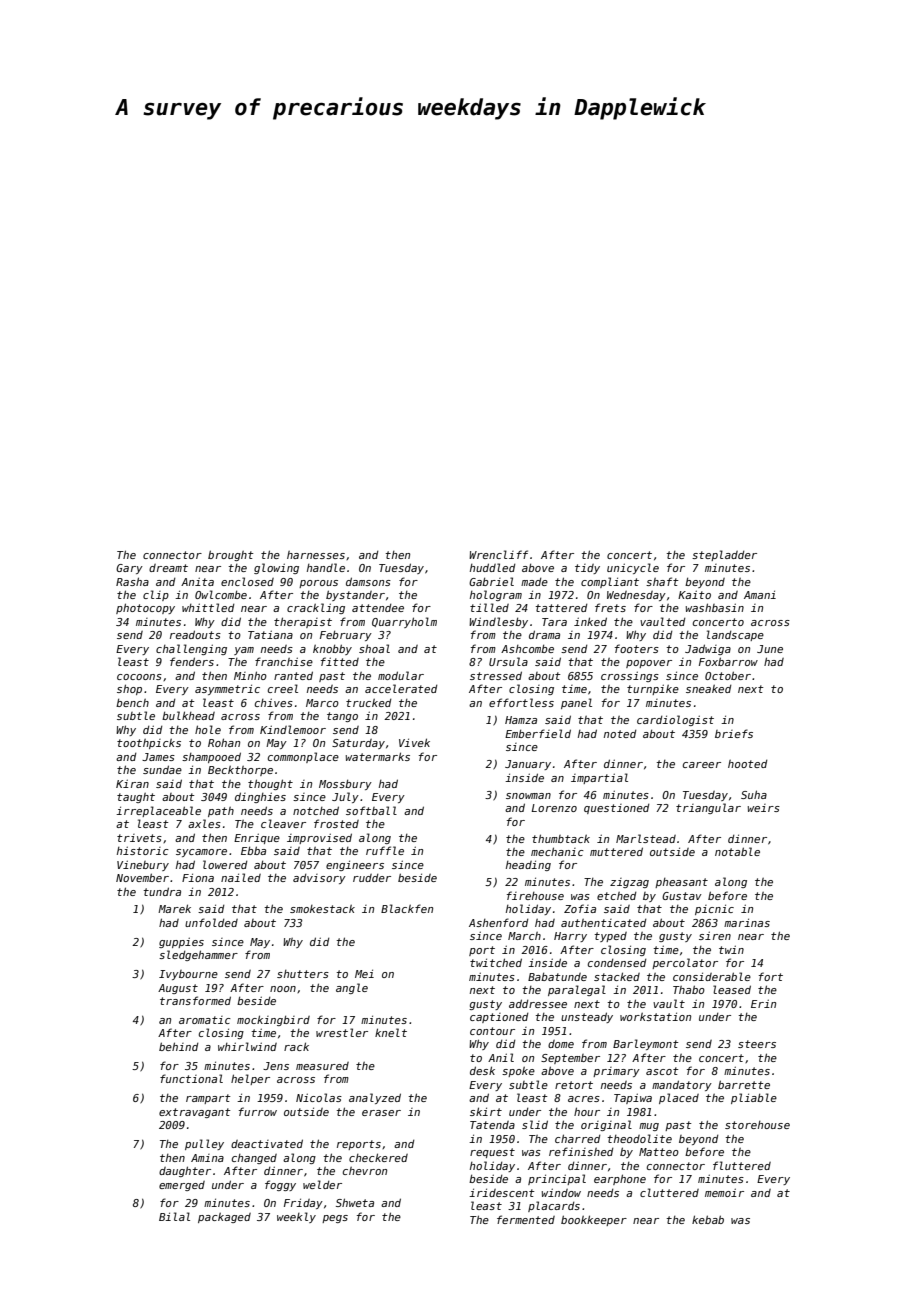  I want to click on Ashenford, so click(499, 922).
